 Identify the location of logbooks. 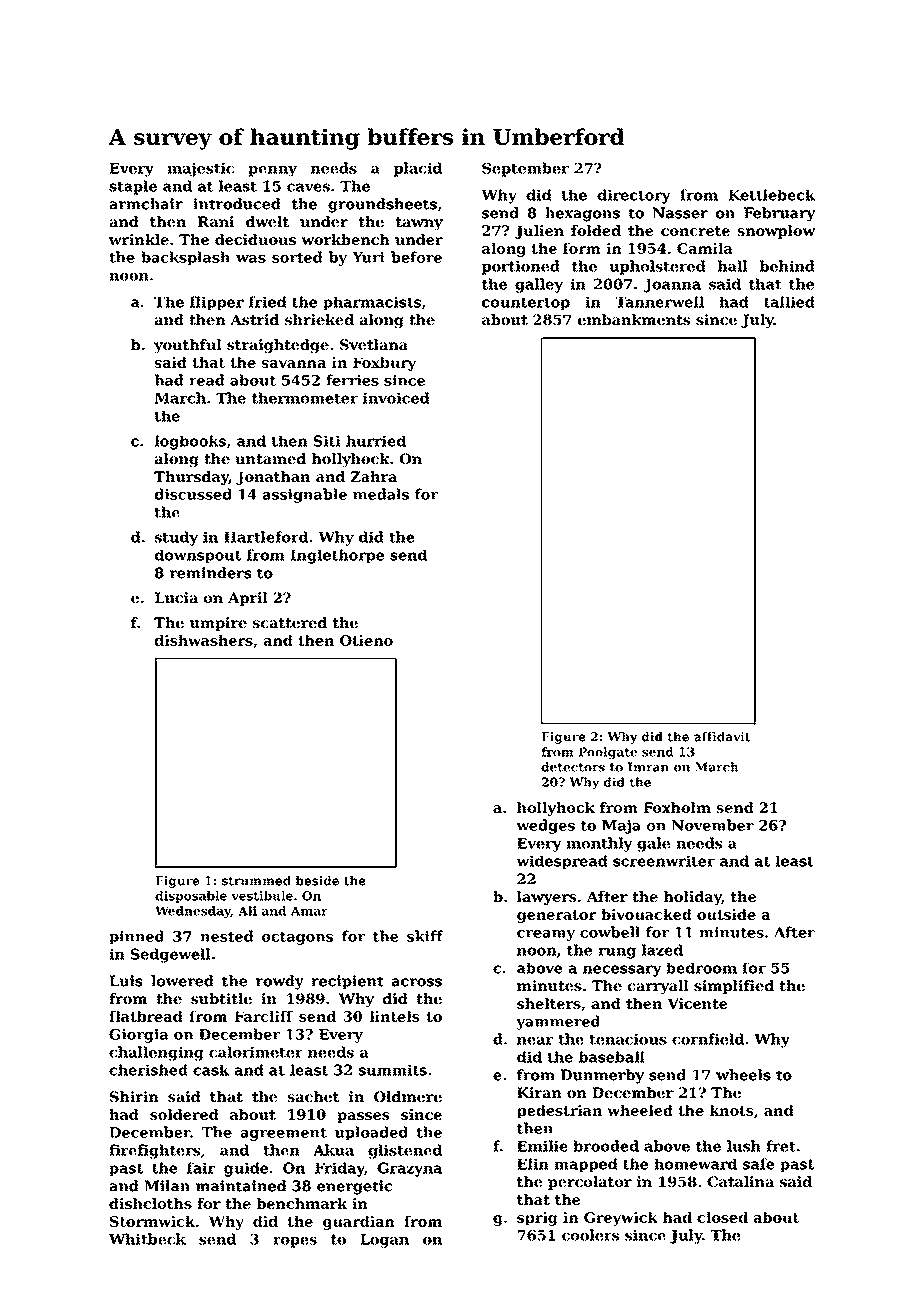
(190, 442).
